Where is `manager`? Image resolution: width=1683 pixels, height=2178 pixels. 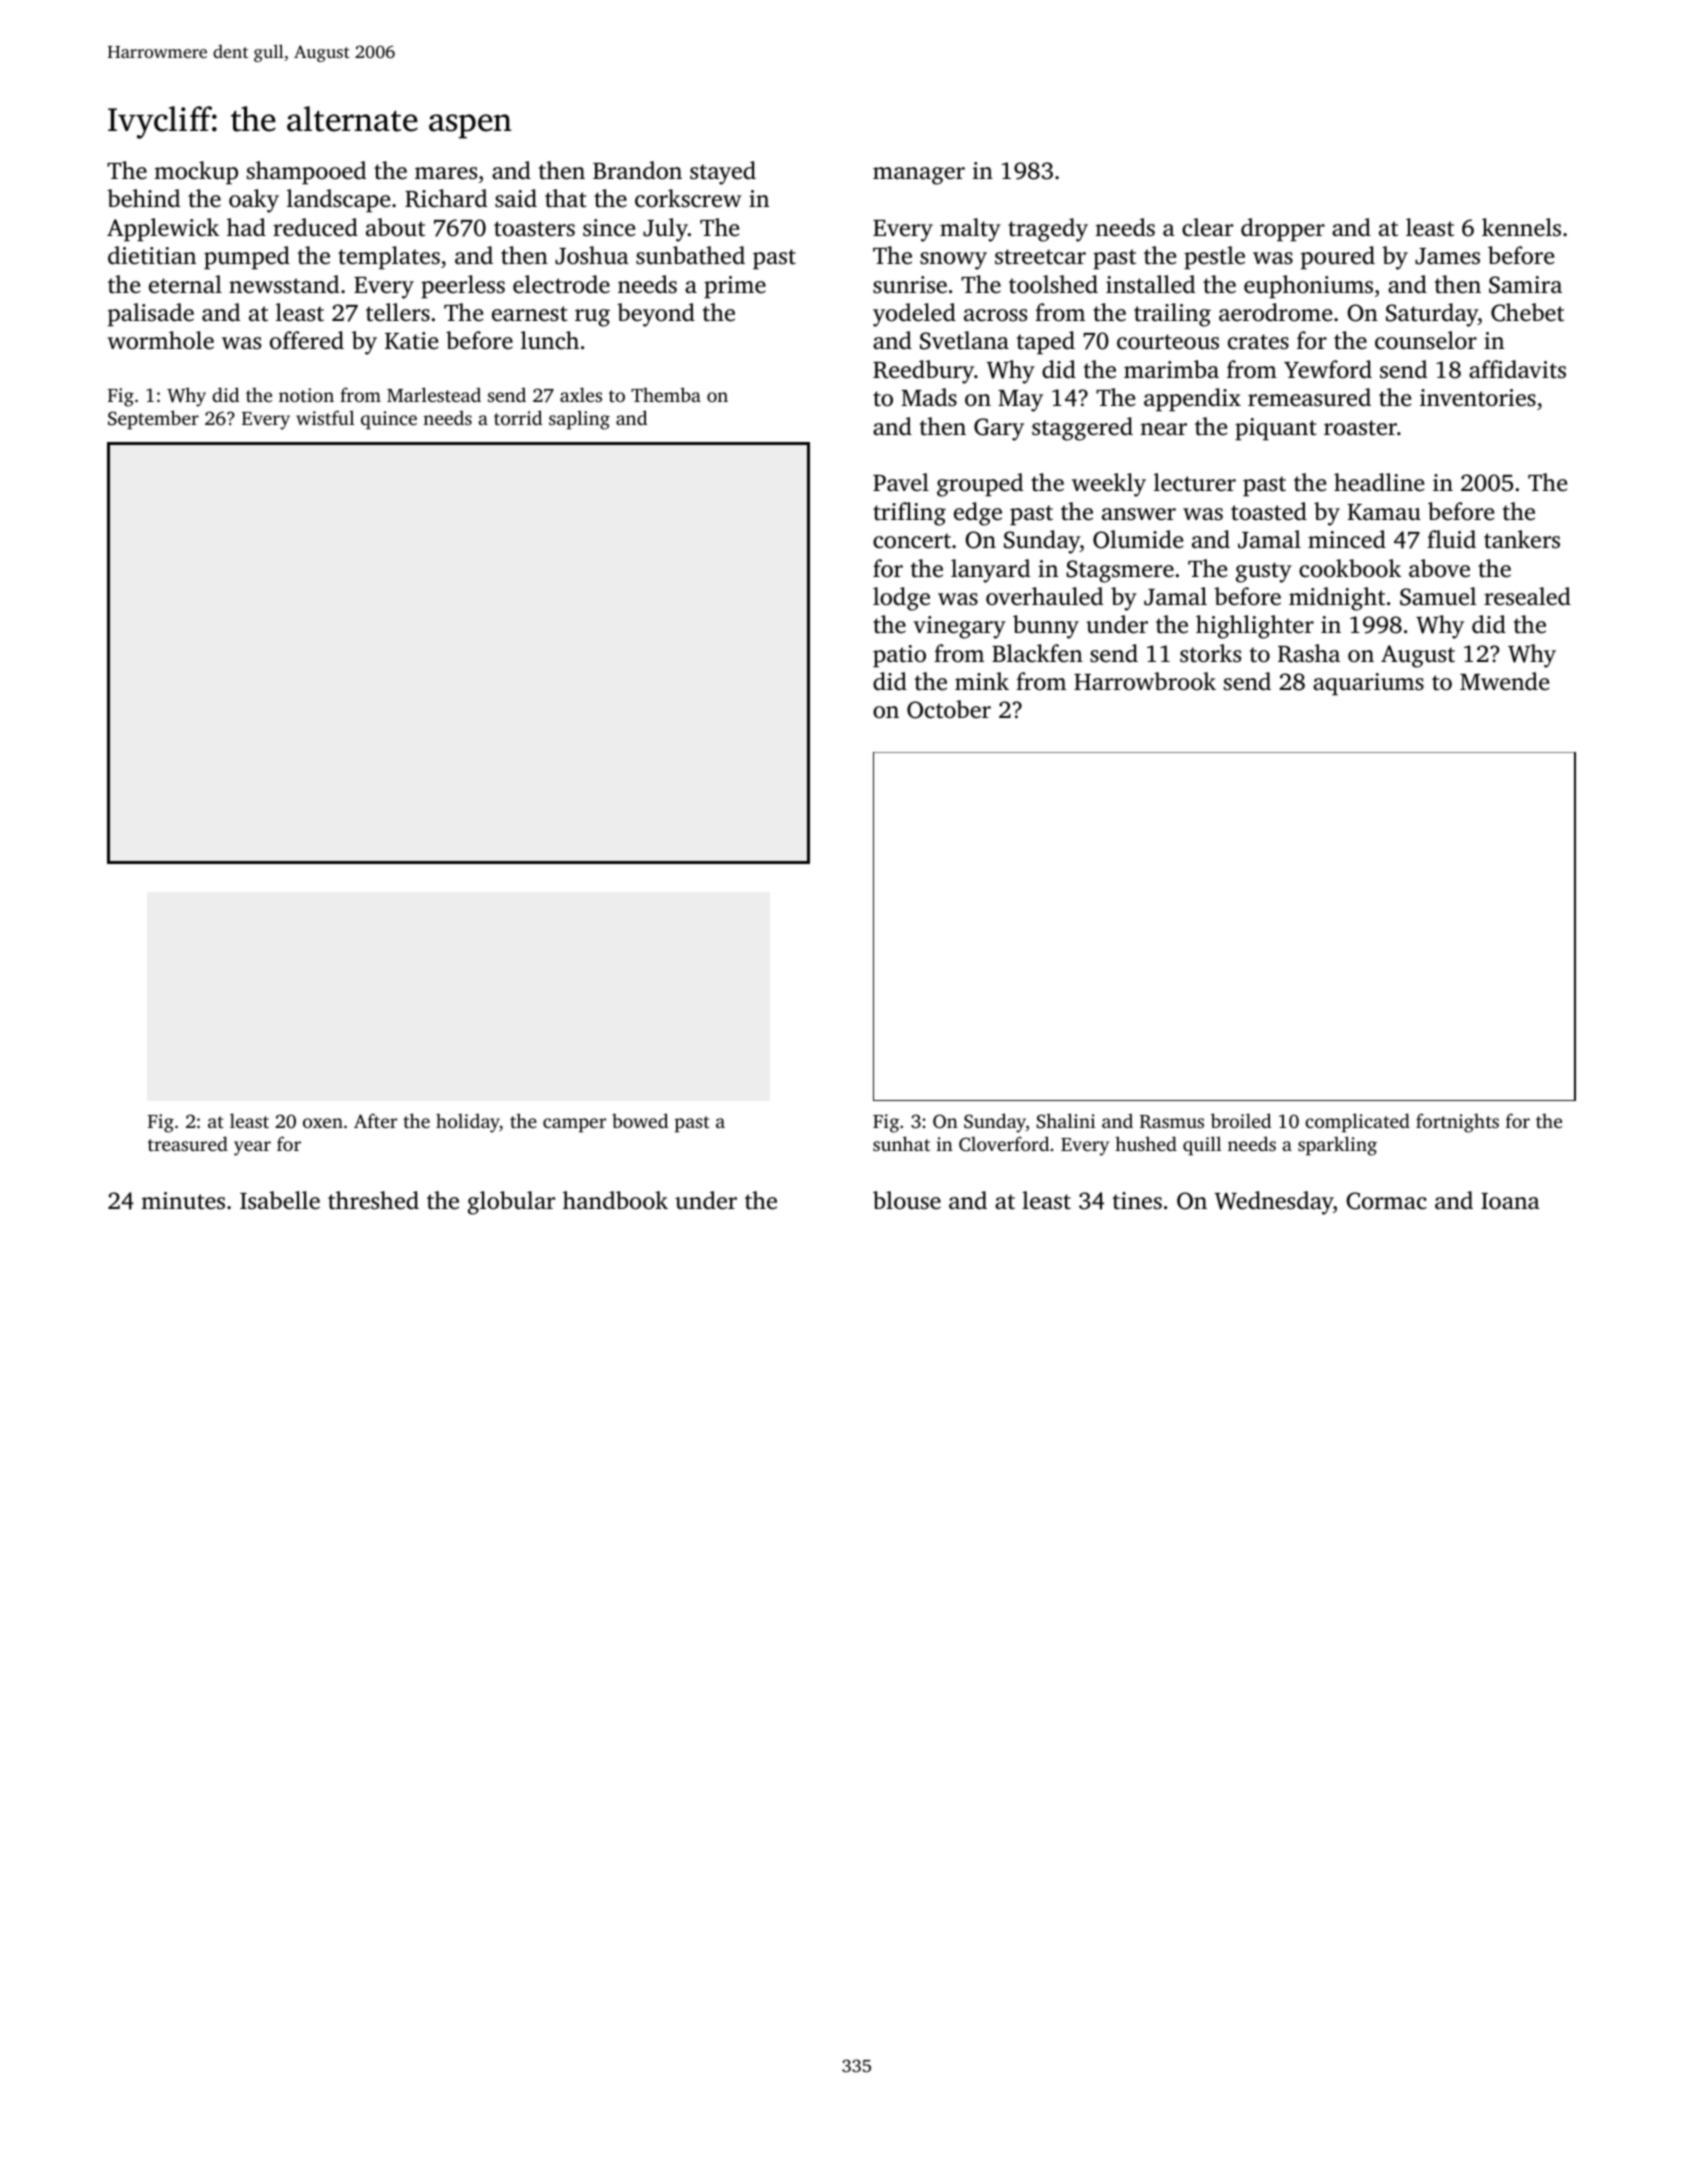 manager is located at coordinates (919, 176).
